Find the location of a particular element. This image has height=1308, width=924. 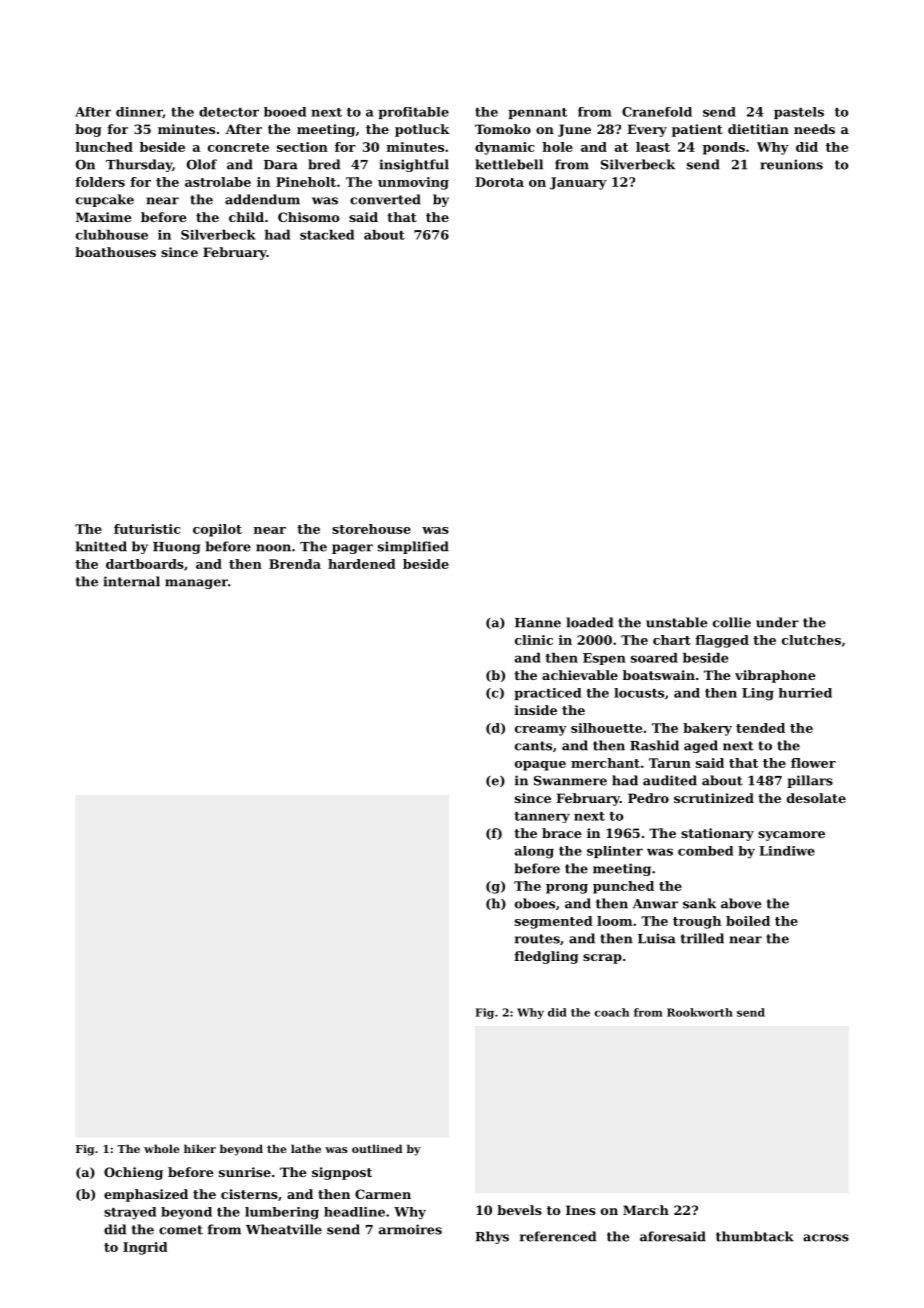

boathouses is located at coordinates (115, 252).
